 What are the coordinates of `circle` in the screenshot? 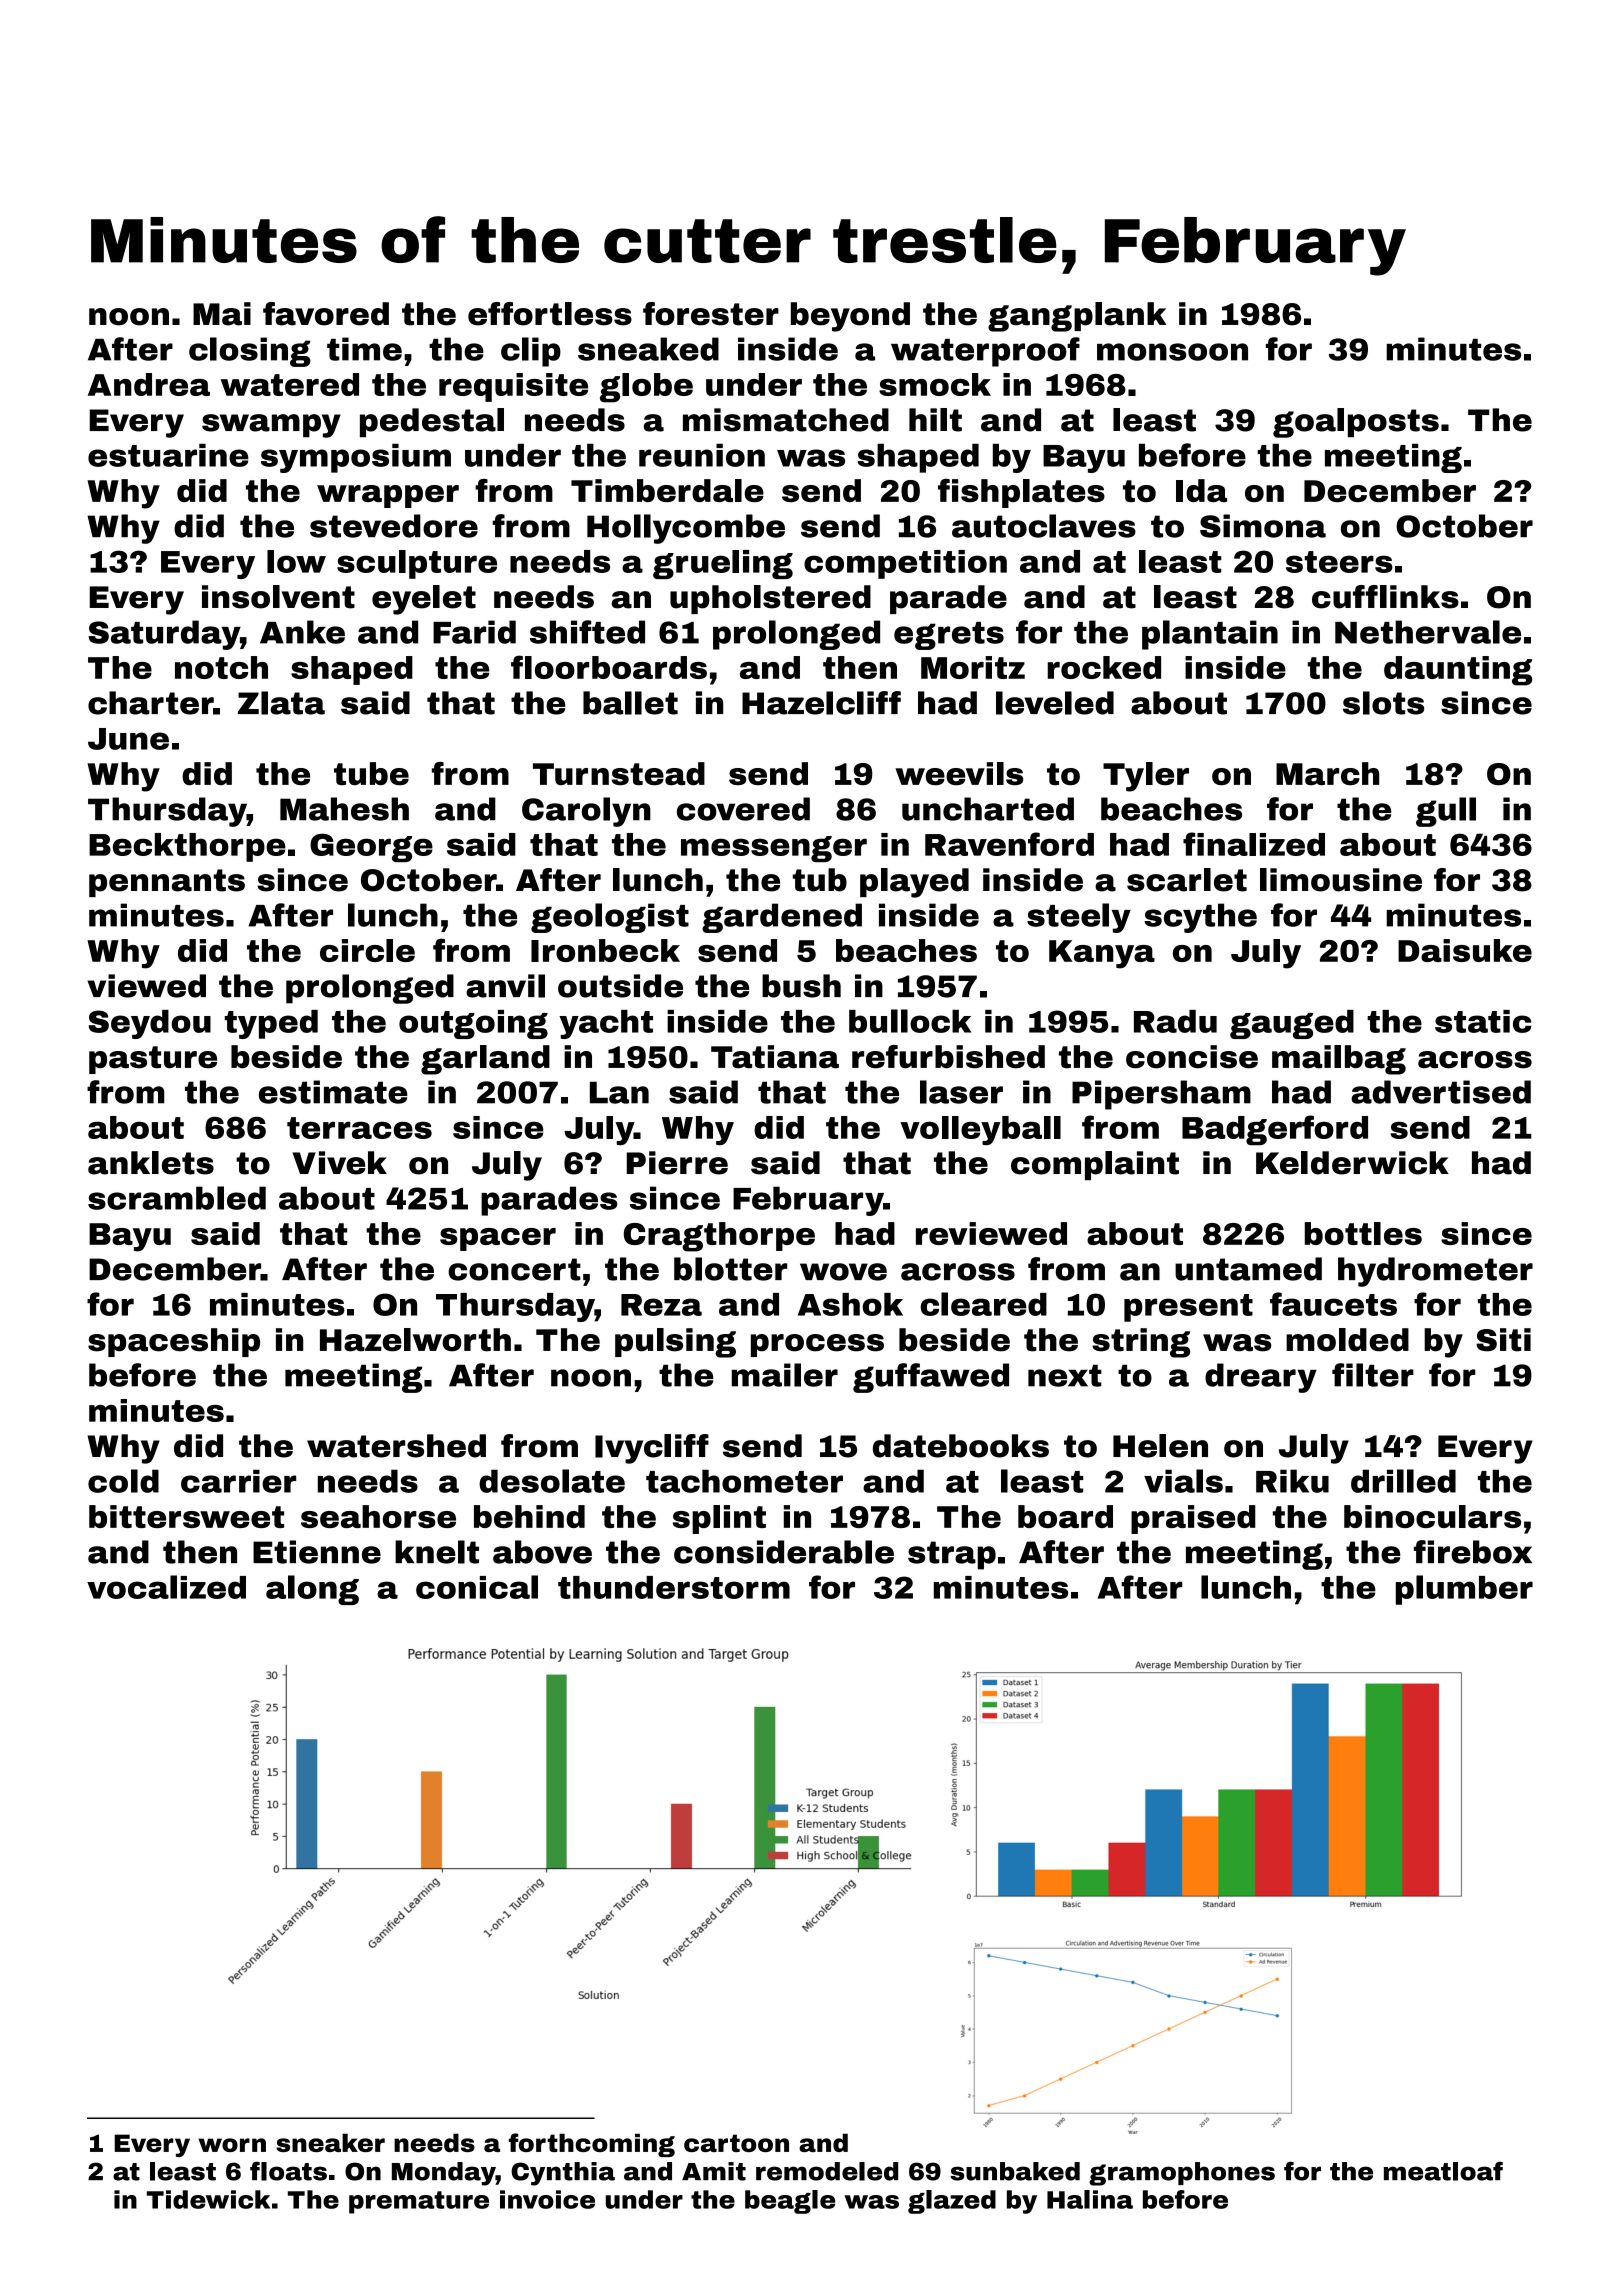 It's located at (367, 950).
